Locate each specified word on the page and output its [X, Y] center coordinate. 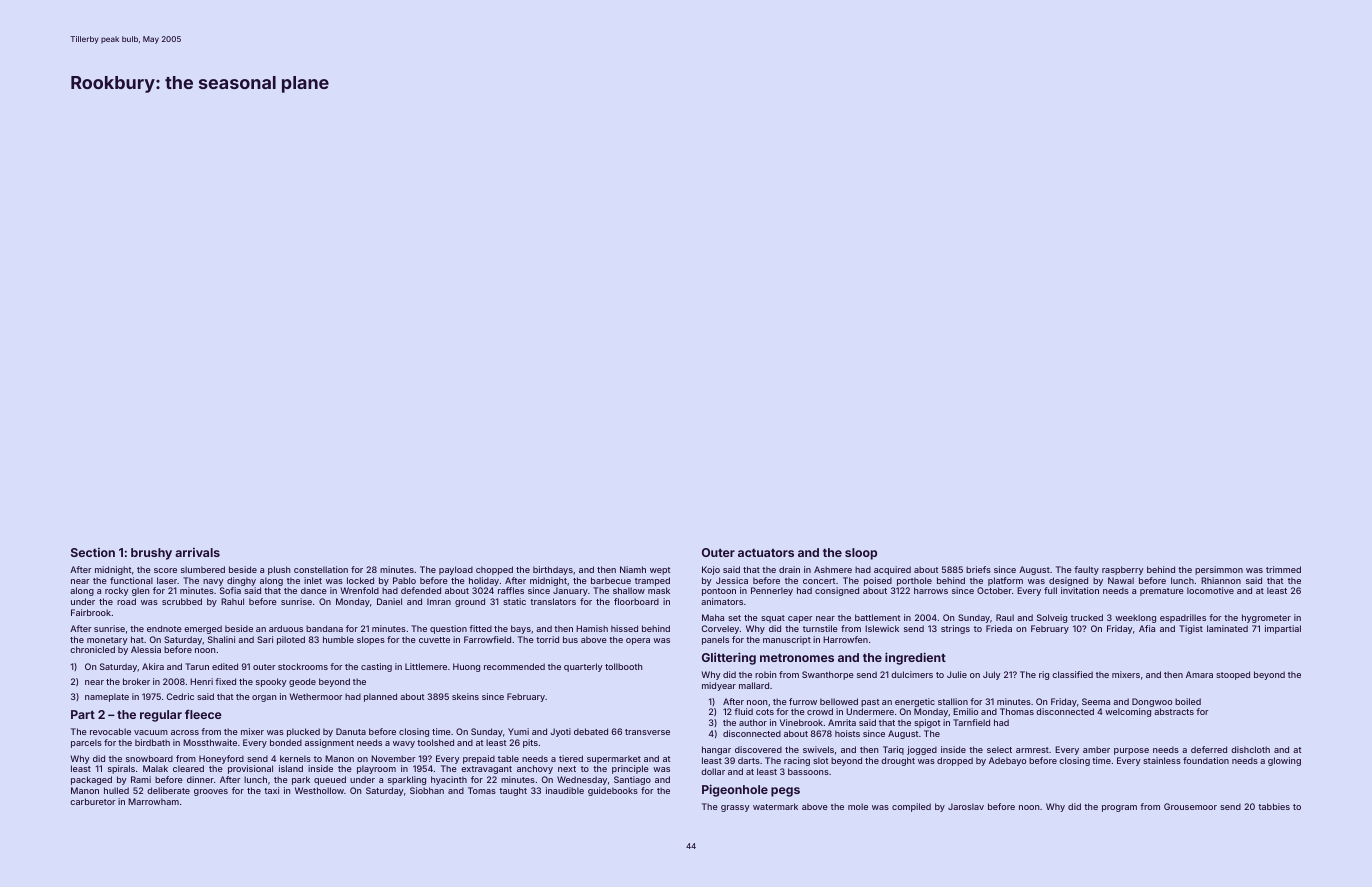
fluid [743, 711]
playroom [376, 769]
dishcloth [1250, 749]
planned [380, 697]
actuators [766, 553]
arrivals [197, 552]
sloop [861, 554]
